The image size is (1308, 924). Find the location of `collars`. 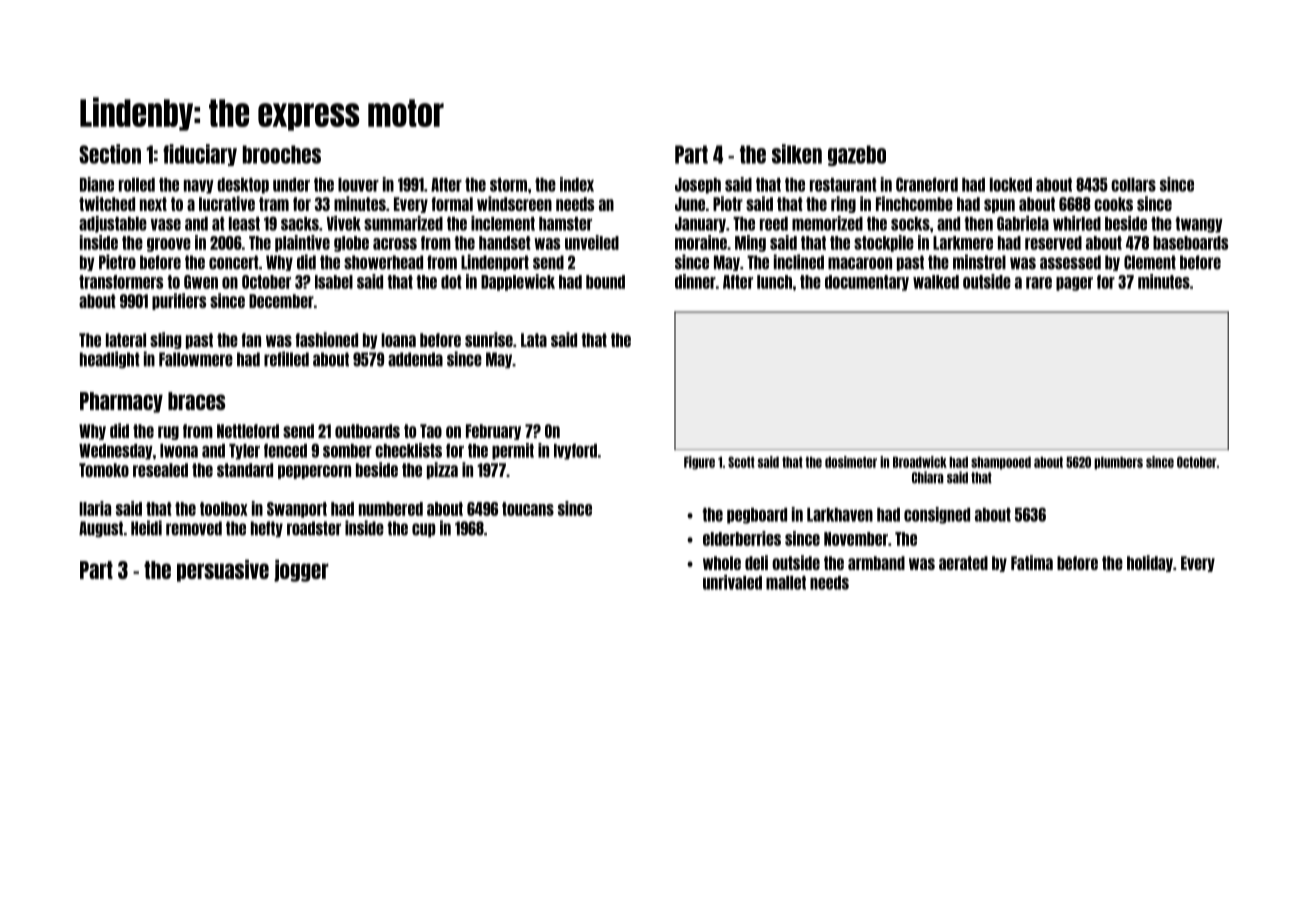

collars is located at coordinates (1133, 185).
